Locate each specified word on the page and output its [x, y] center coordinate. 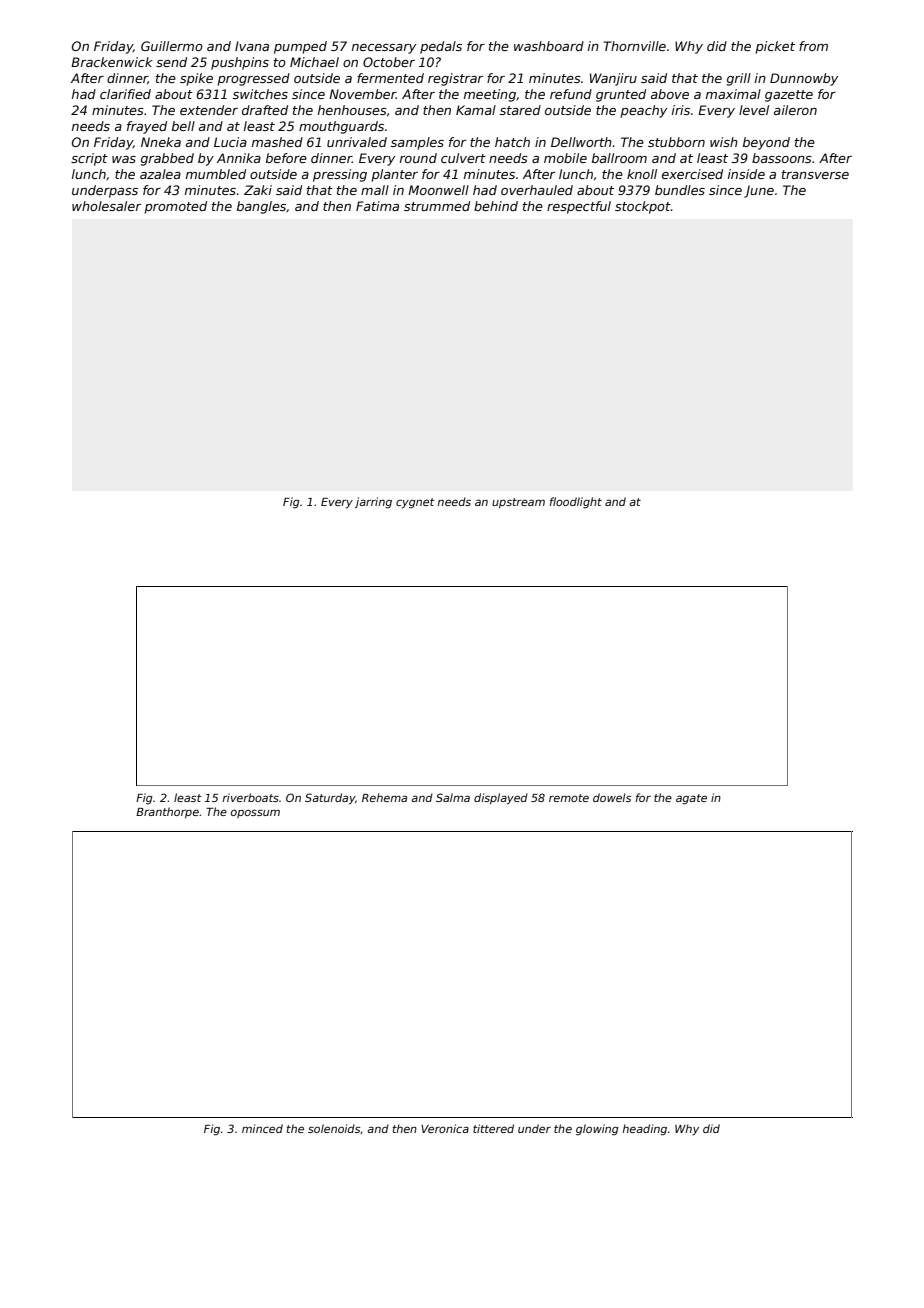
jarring [373, 503]
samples [417, 143]
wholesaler [106, 206]
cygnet [415, 503]
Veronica [445, 1128]
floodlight [576, 503]
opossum [255, 813]
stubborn [676, 142]
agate [691, 799]
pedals [441, 47]
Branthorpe [167, 812]
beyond [766, 143]
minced [262, 1128]
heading [644, 1130]
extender [209, 110]
